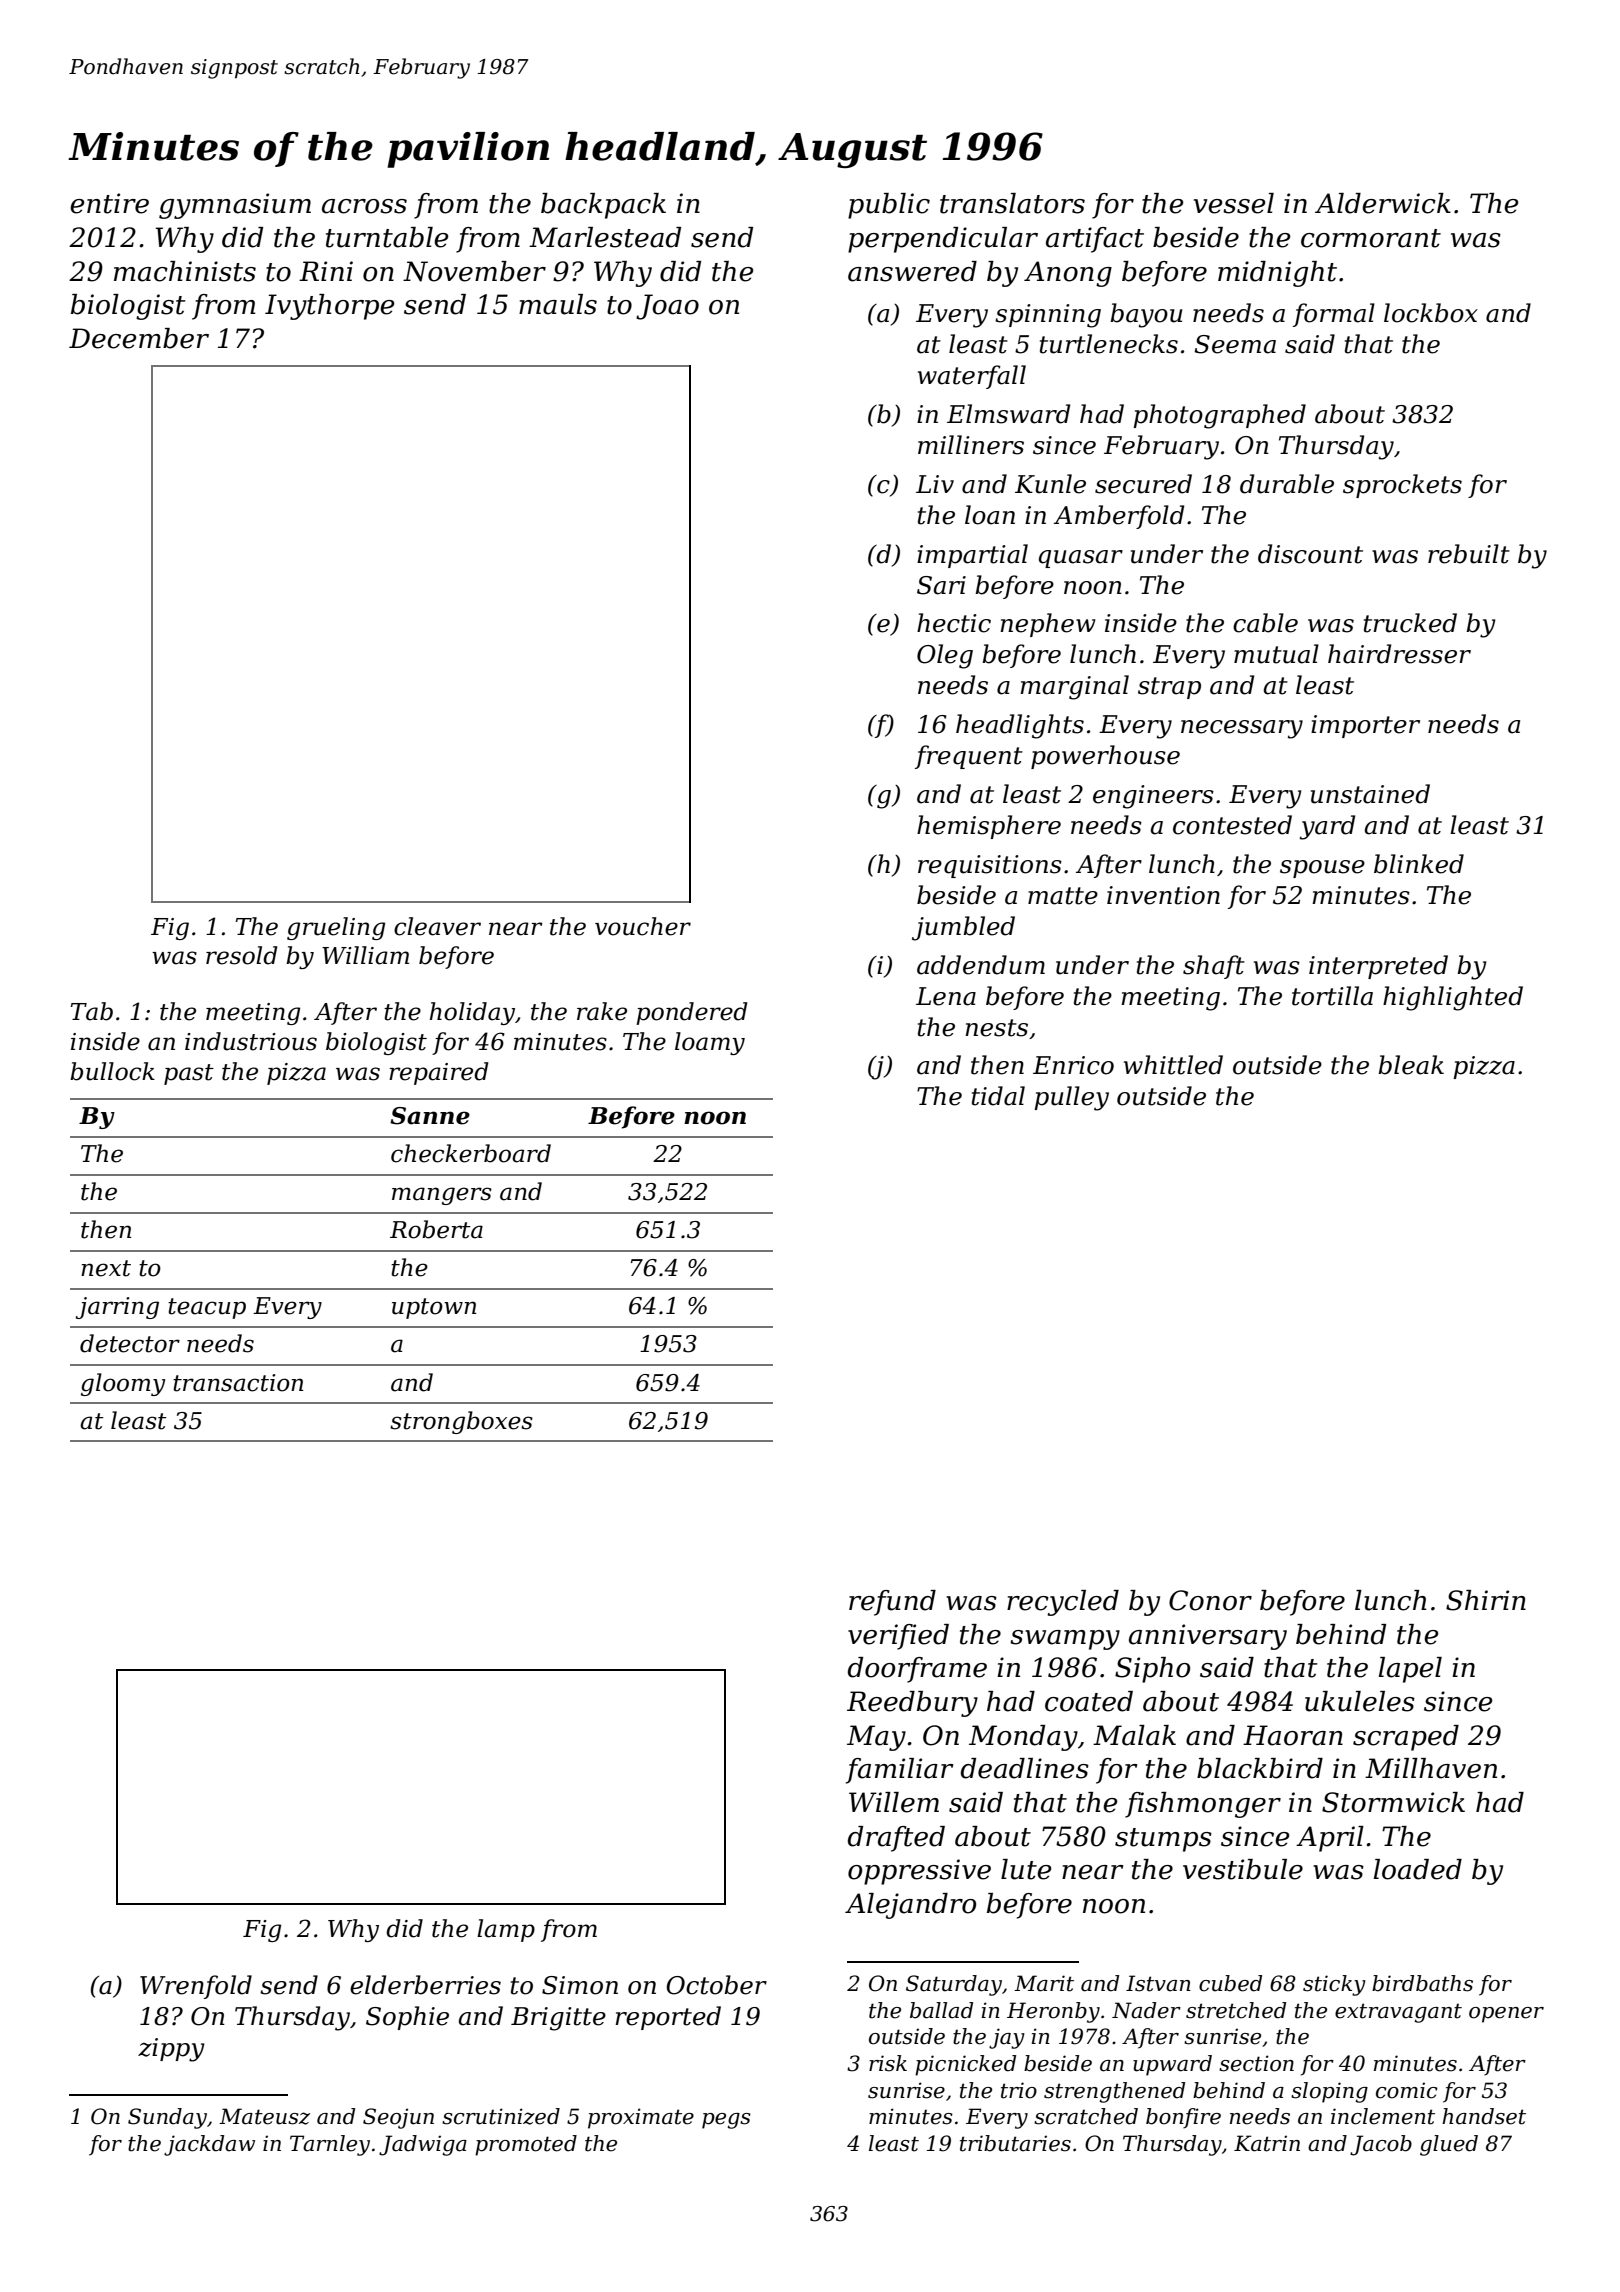 The image size is (1620, 2292). What do you see at coordinates (407, 2018) in the image?
I see `Sophie` at bounding box center [407, 2018].
